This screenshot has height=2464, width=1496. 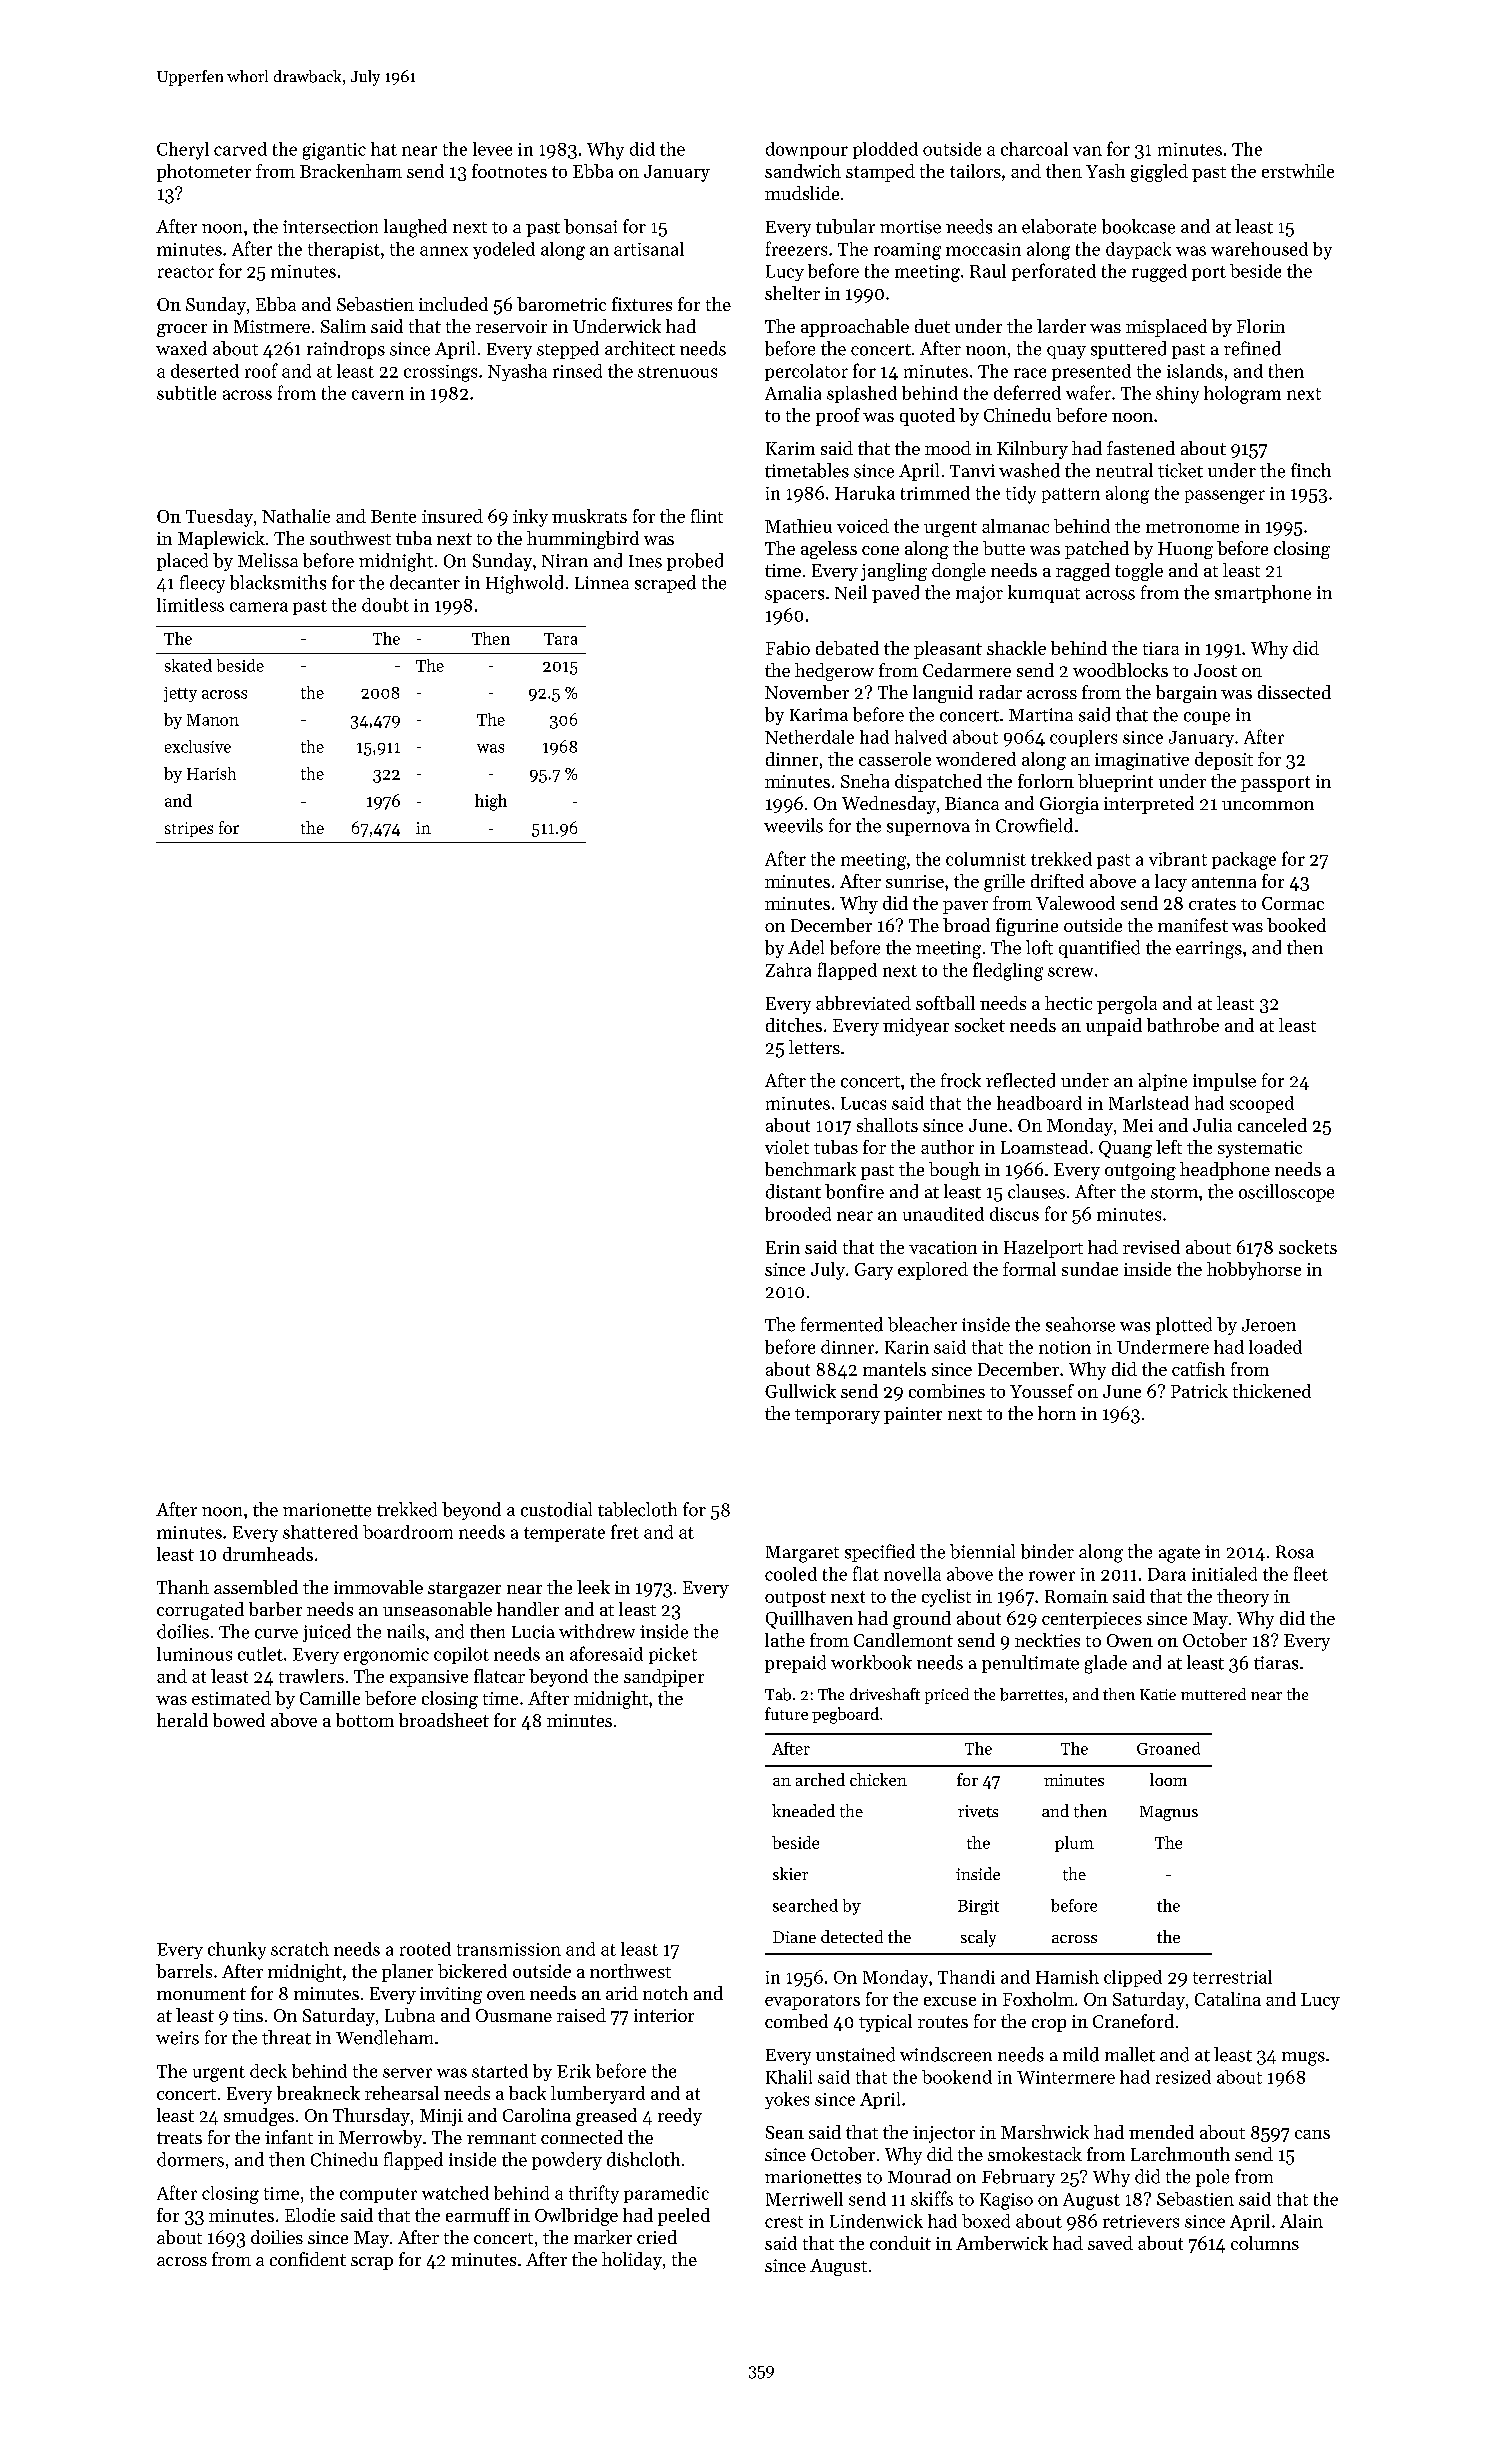 I want to click on crossings, so click(x=440, y=373).
